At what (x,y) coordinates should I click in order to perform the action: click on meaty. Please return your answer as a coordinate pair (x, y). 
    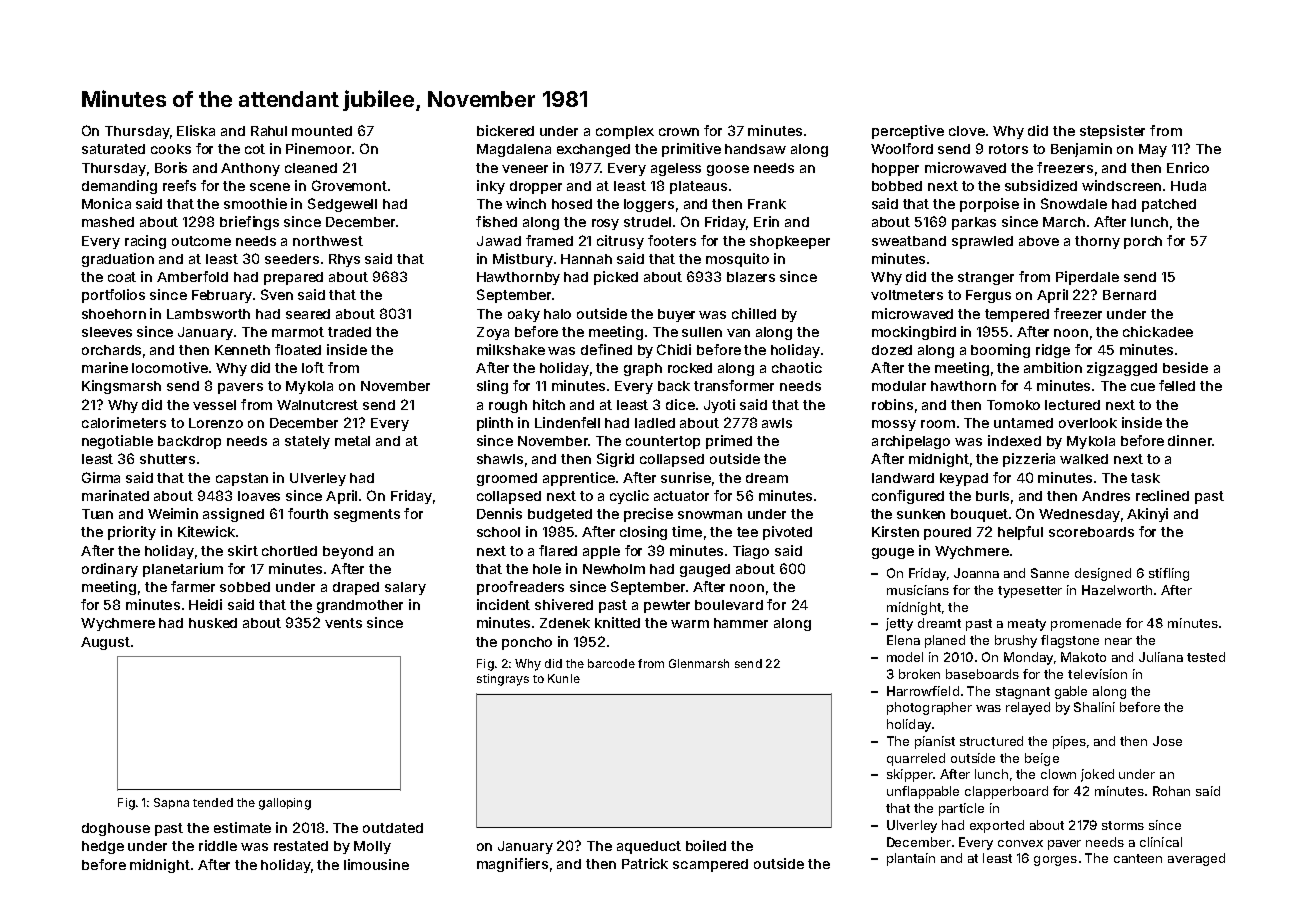
    Looking at the image, I should click on (1027, 625).
